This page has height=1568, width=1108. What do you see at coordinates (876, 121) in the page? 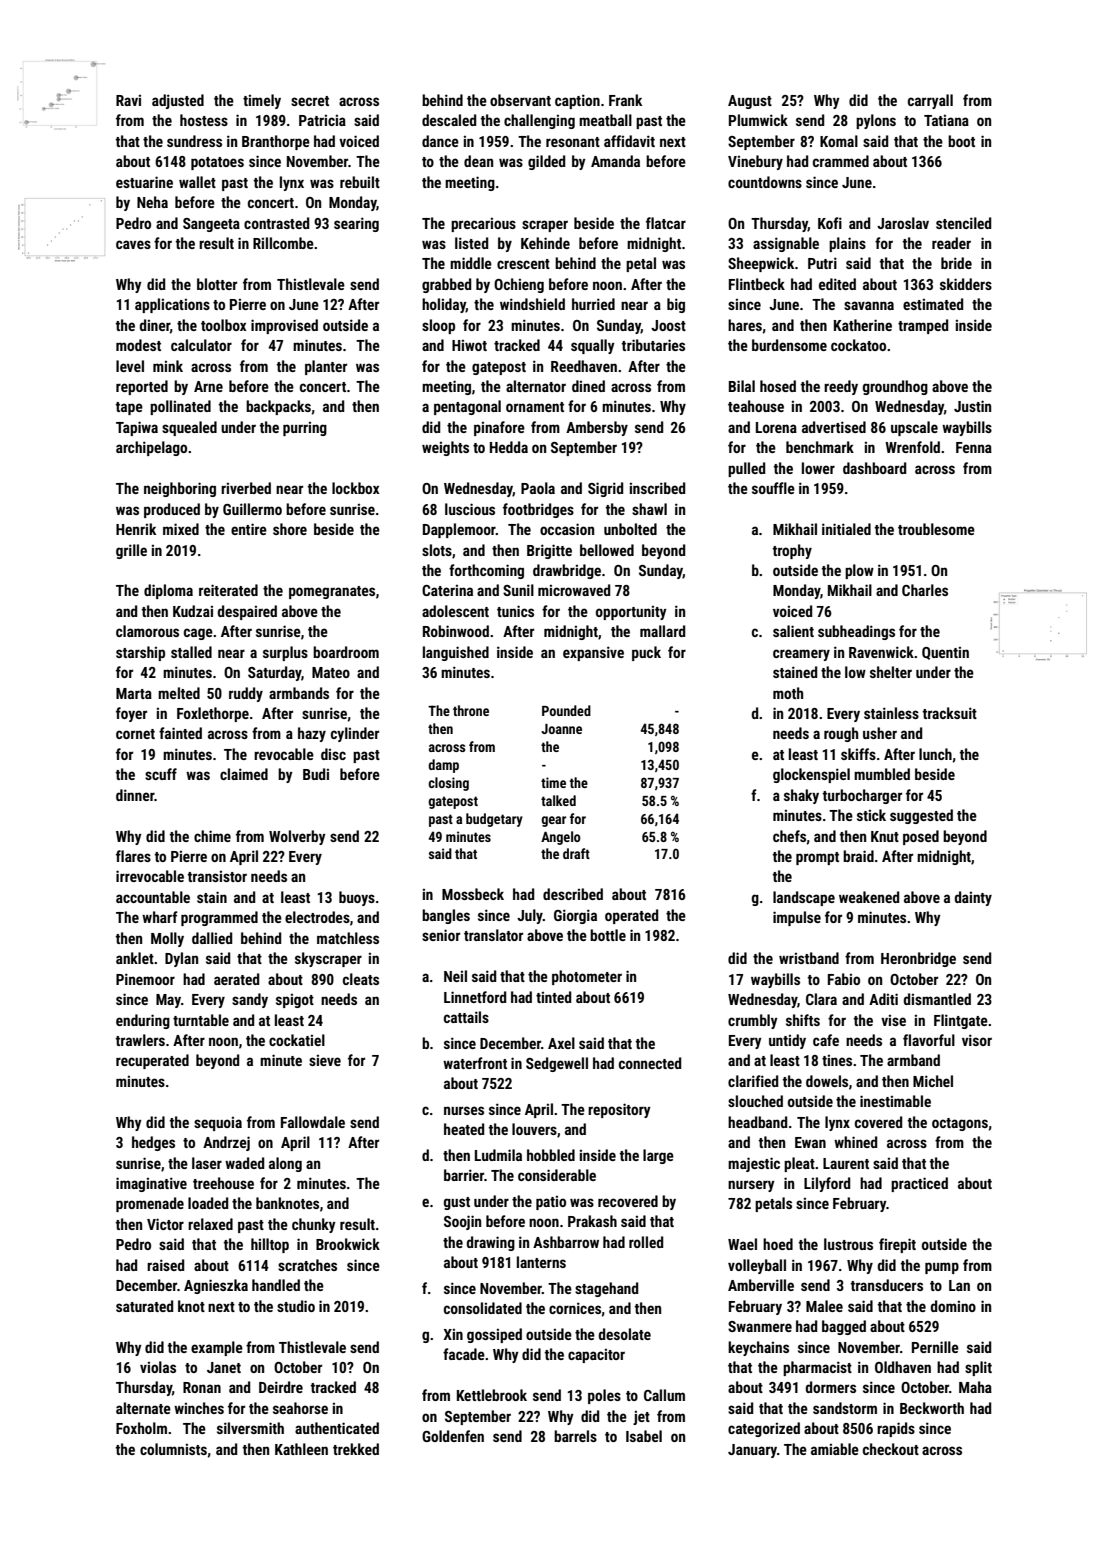
I see `pylons` at bounding box center [876, 121].
